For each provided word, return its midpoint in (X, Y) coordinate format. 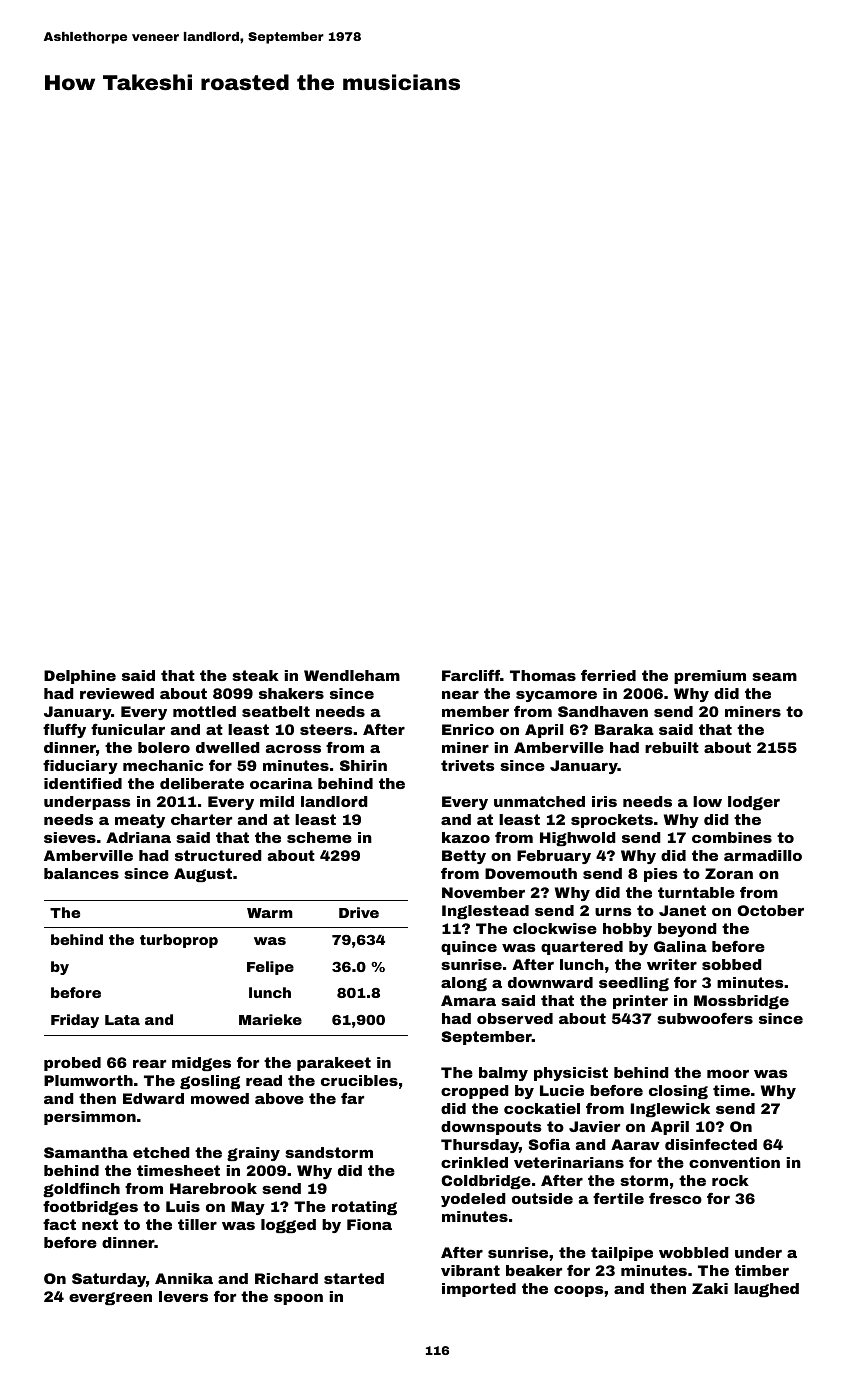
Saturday (109, 1280)
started (354, 1278)
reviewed (117, 693)
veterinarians (569, 1162)
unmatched (539, 801)
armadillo (763, 855)
